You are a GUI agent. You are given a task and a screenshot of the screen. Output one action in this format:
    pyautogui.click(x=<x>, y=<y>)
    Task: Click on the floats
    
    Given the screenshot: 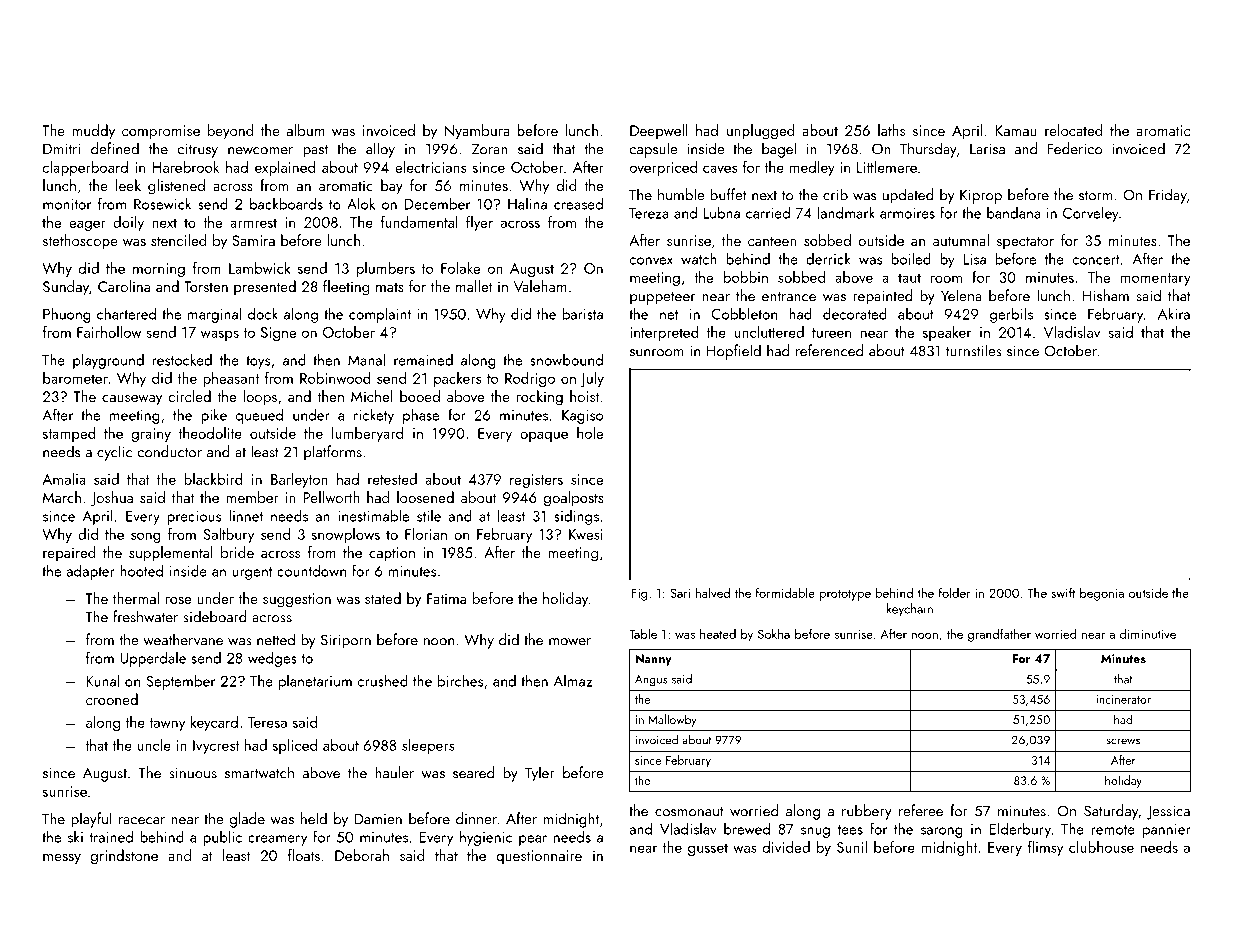 What is the action you would take?
    pyautogui.click(x=304, y=855)
